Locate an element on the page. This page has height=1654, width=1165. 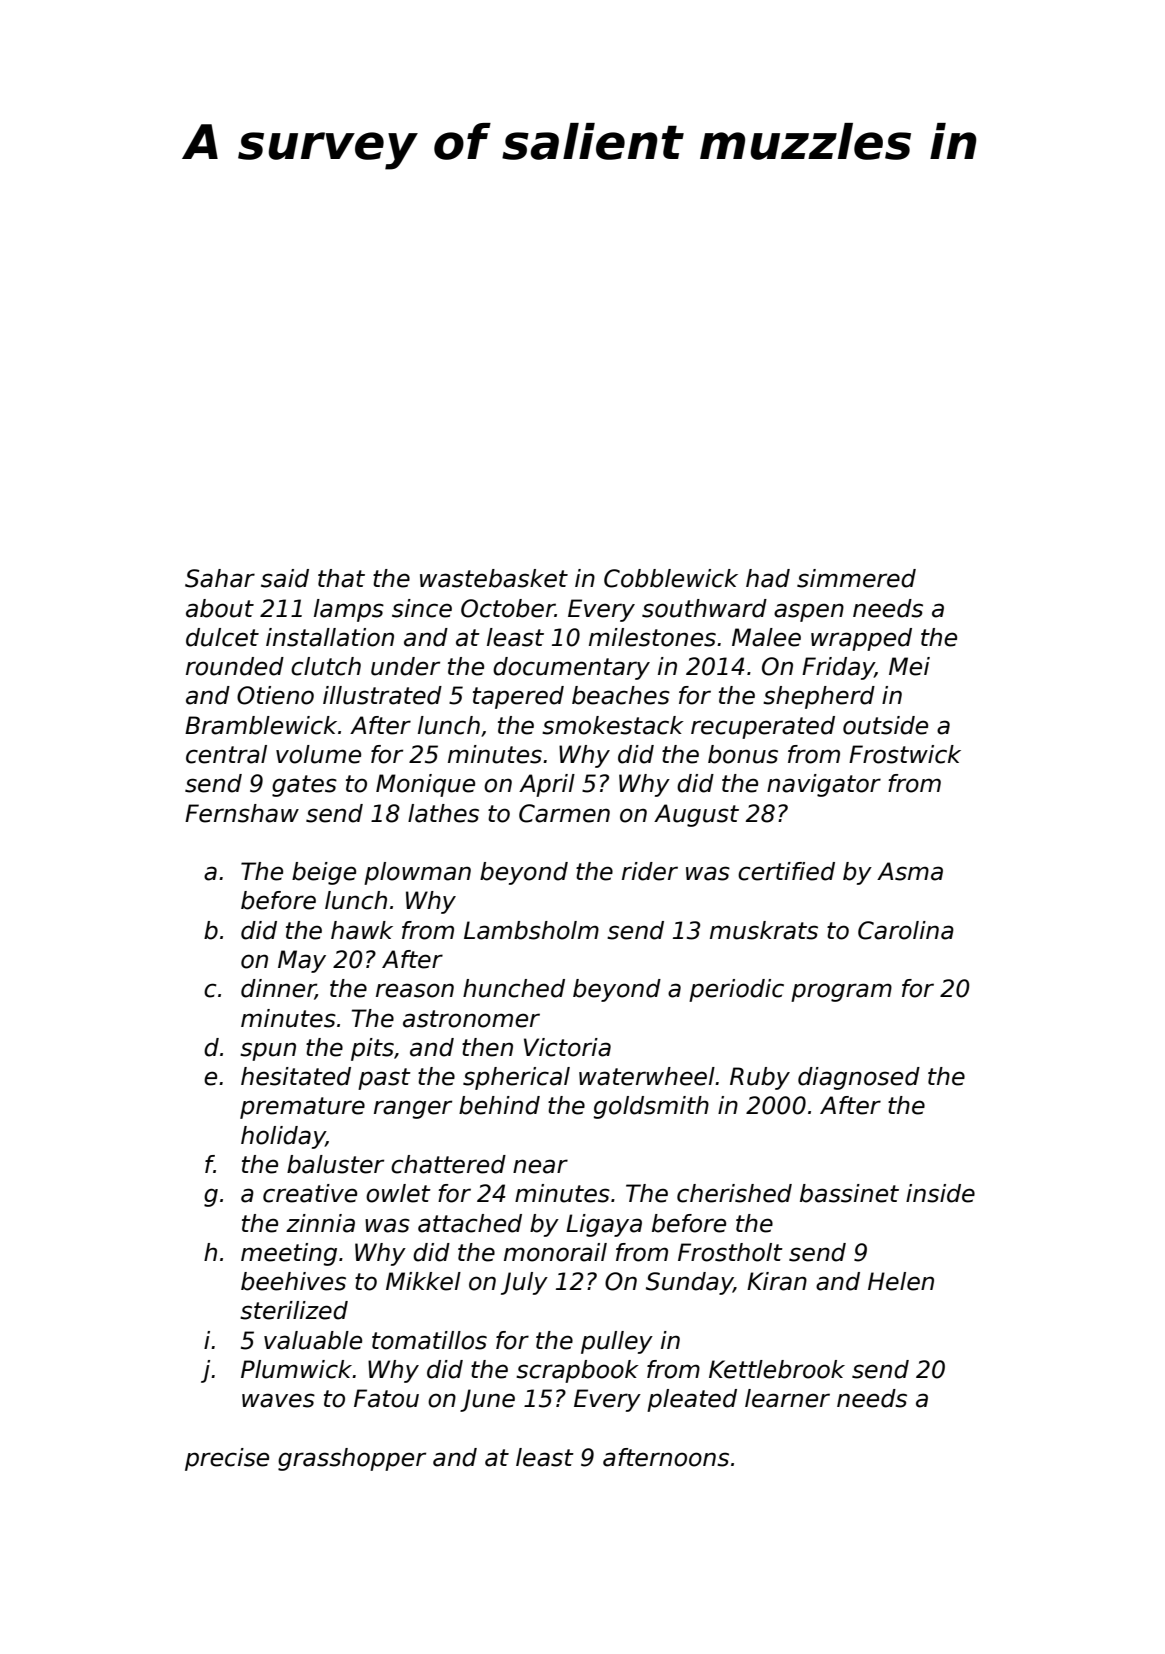
diagnosed is located at coordinates (859, 1078).
